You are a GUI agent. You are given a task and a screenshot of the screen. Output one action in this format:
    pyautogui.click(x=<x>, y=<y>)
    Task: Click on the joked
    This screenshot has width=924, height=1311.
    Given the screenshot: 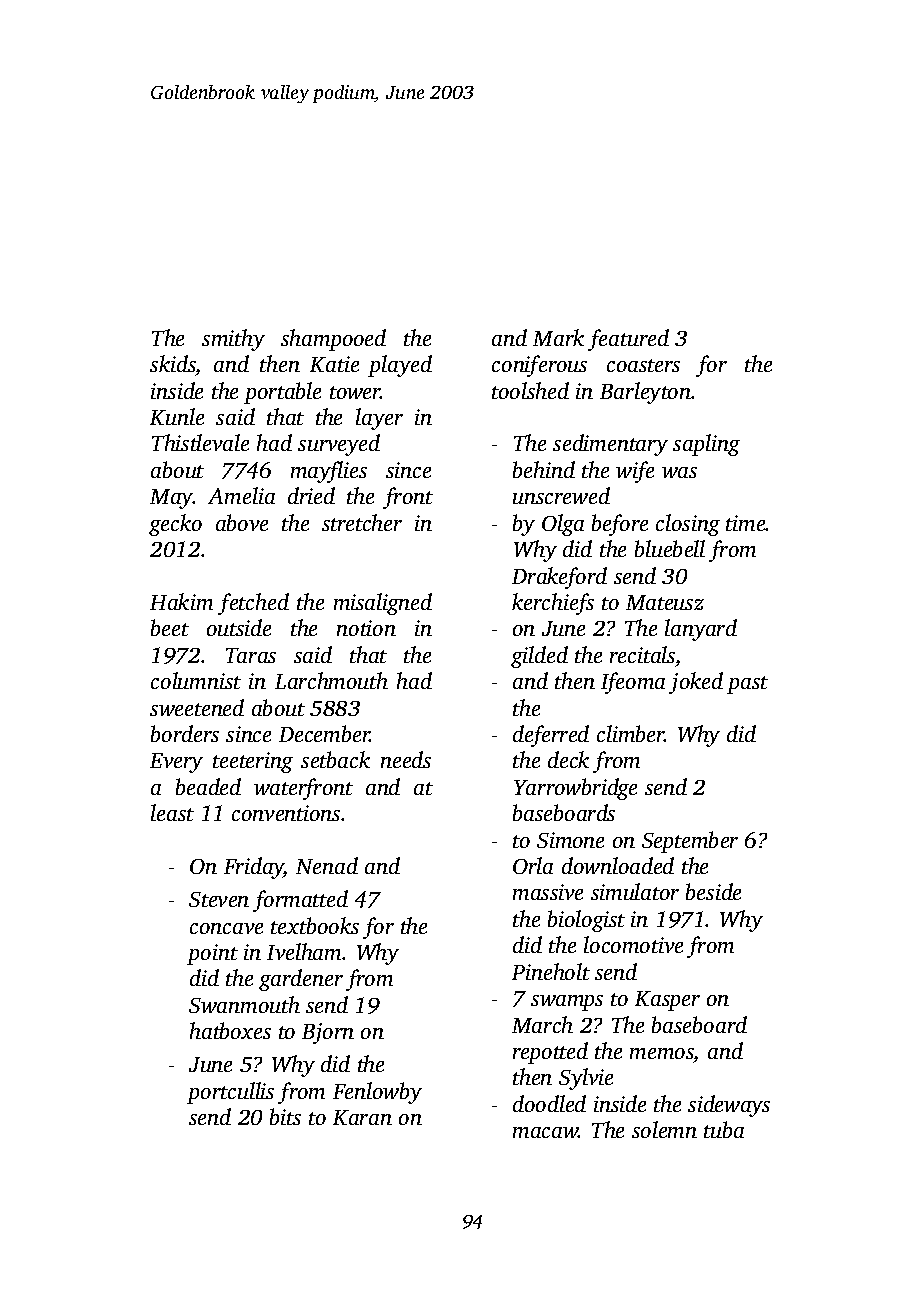 What is the action you would take?
    pyautogui.click(x=696, y=683)
